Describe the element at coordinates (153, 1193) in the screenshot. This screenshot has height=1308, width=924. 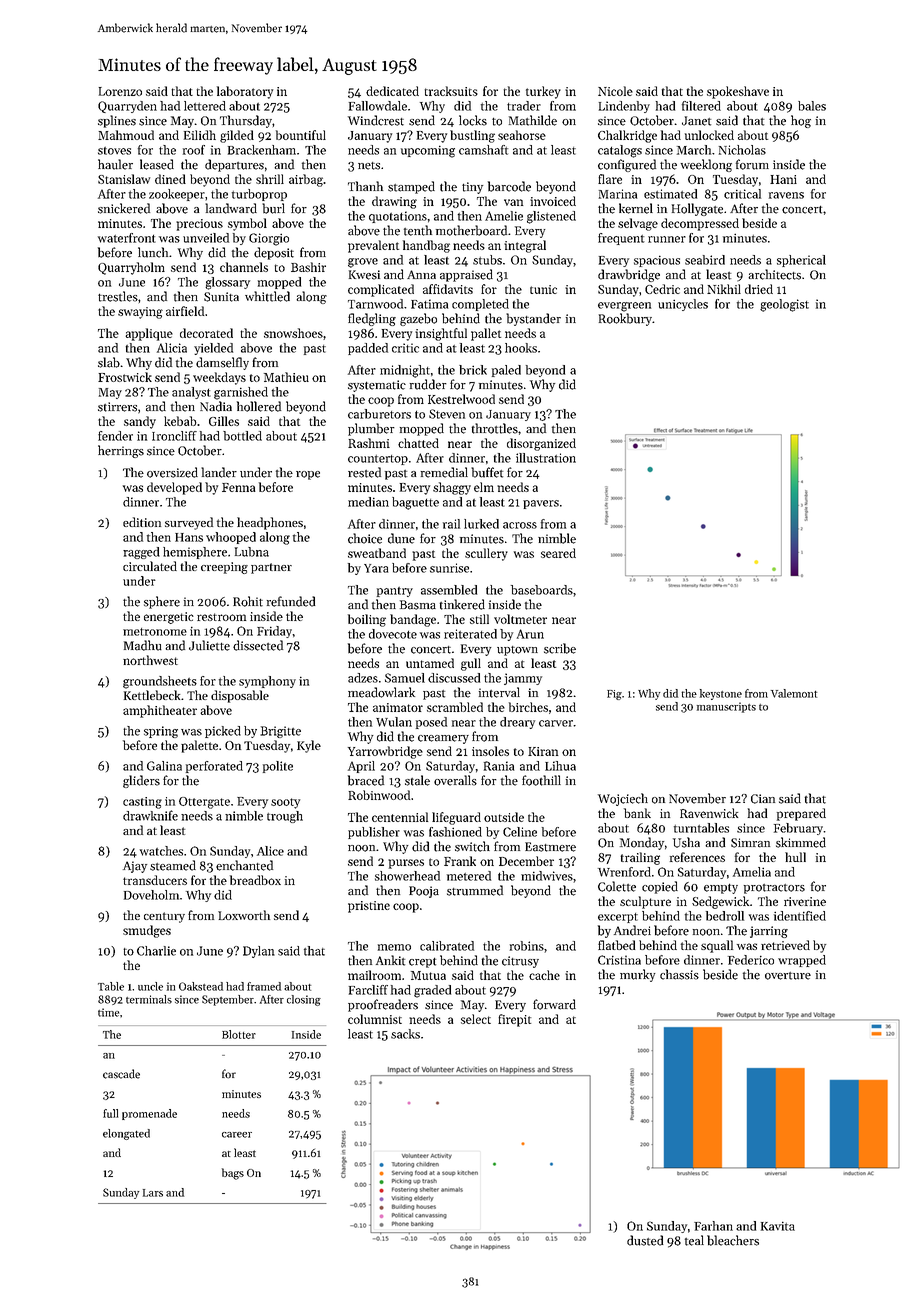
I see `Lars` at that location.
